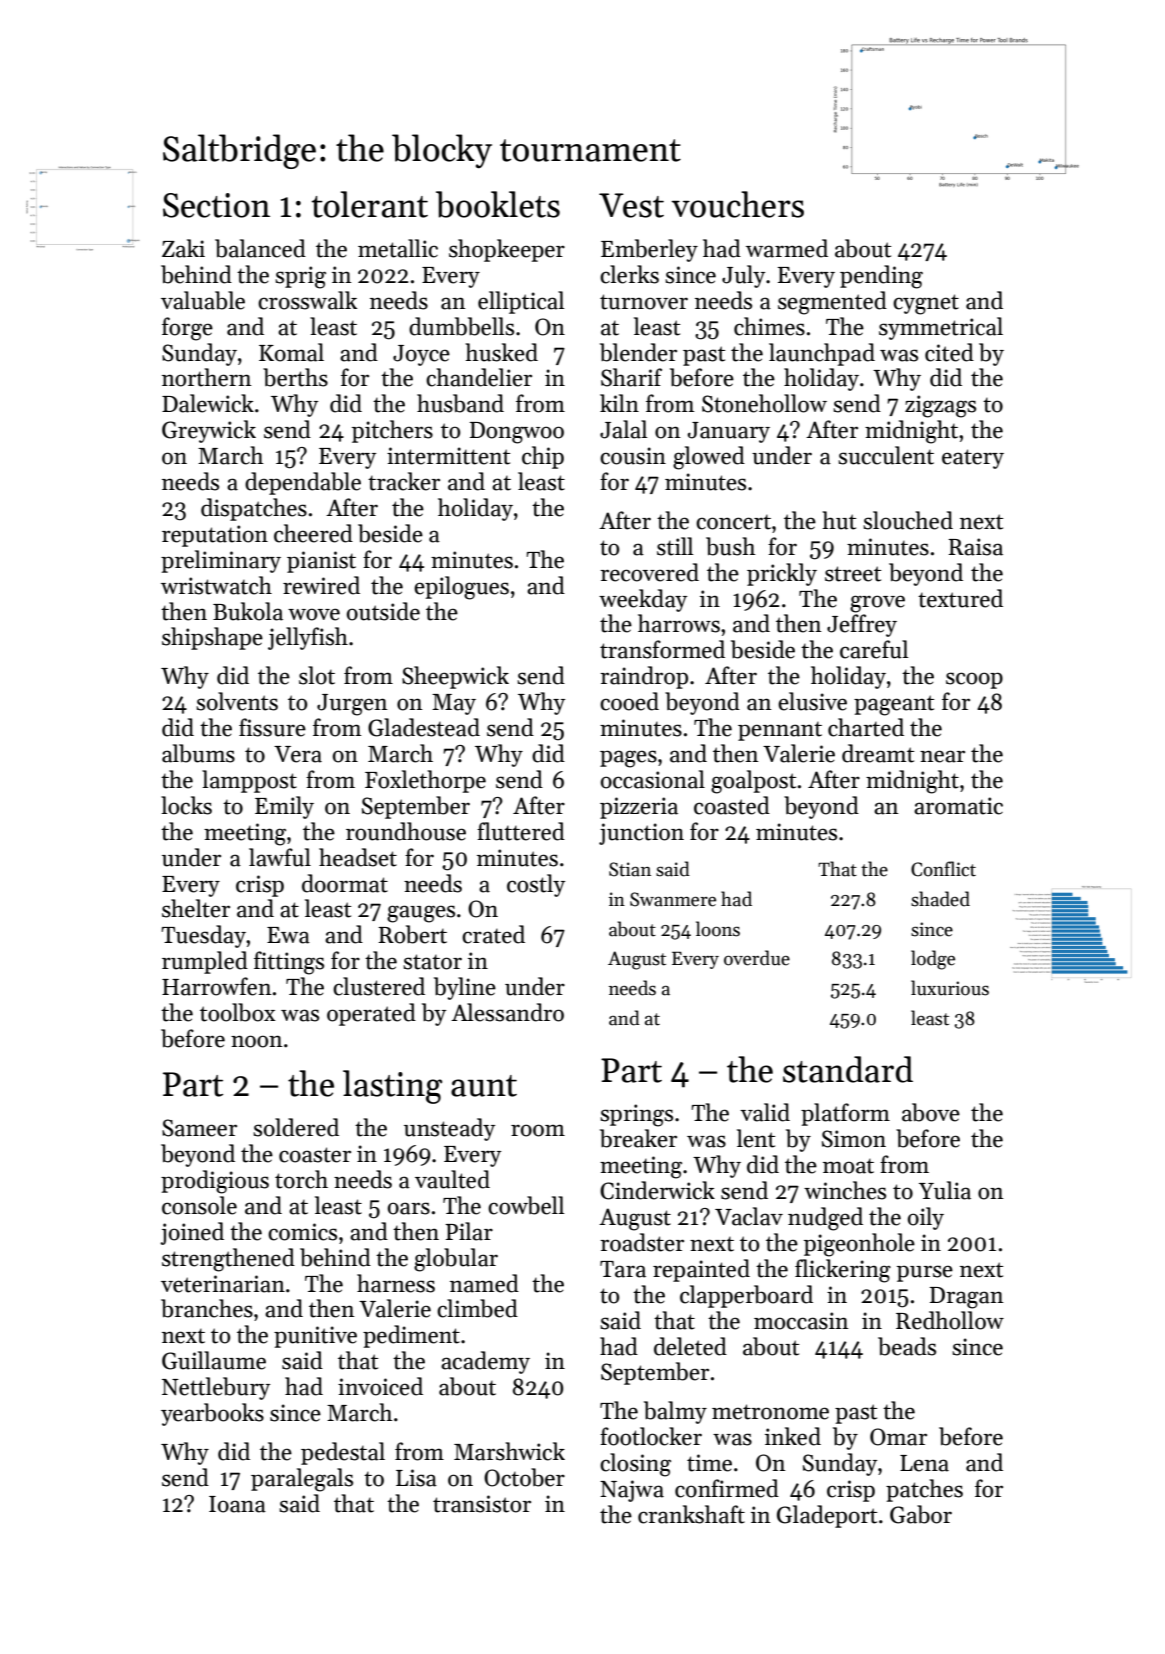 This screenshot has height=1654, width=1165. What do you see at coordinates (485, 1362) in the screenshot?
I see `academy` at bounding box center [485, 1362].
